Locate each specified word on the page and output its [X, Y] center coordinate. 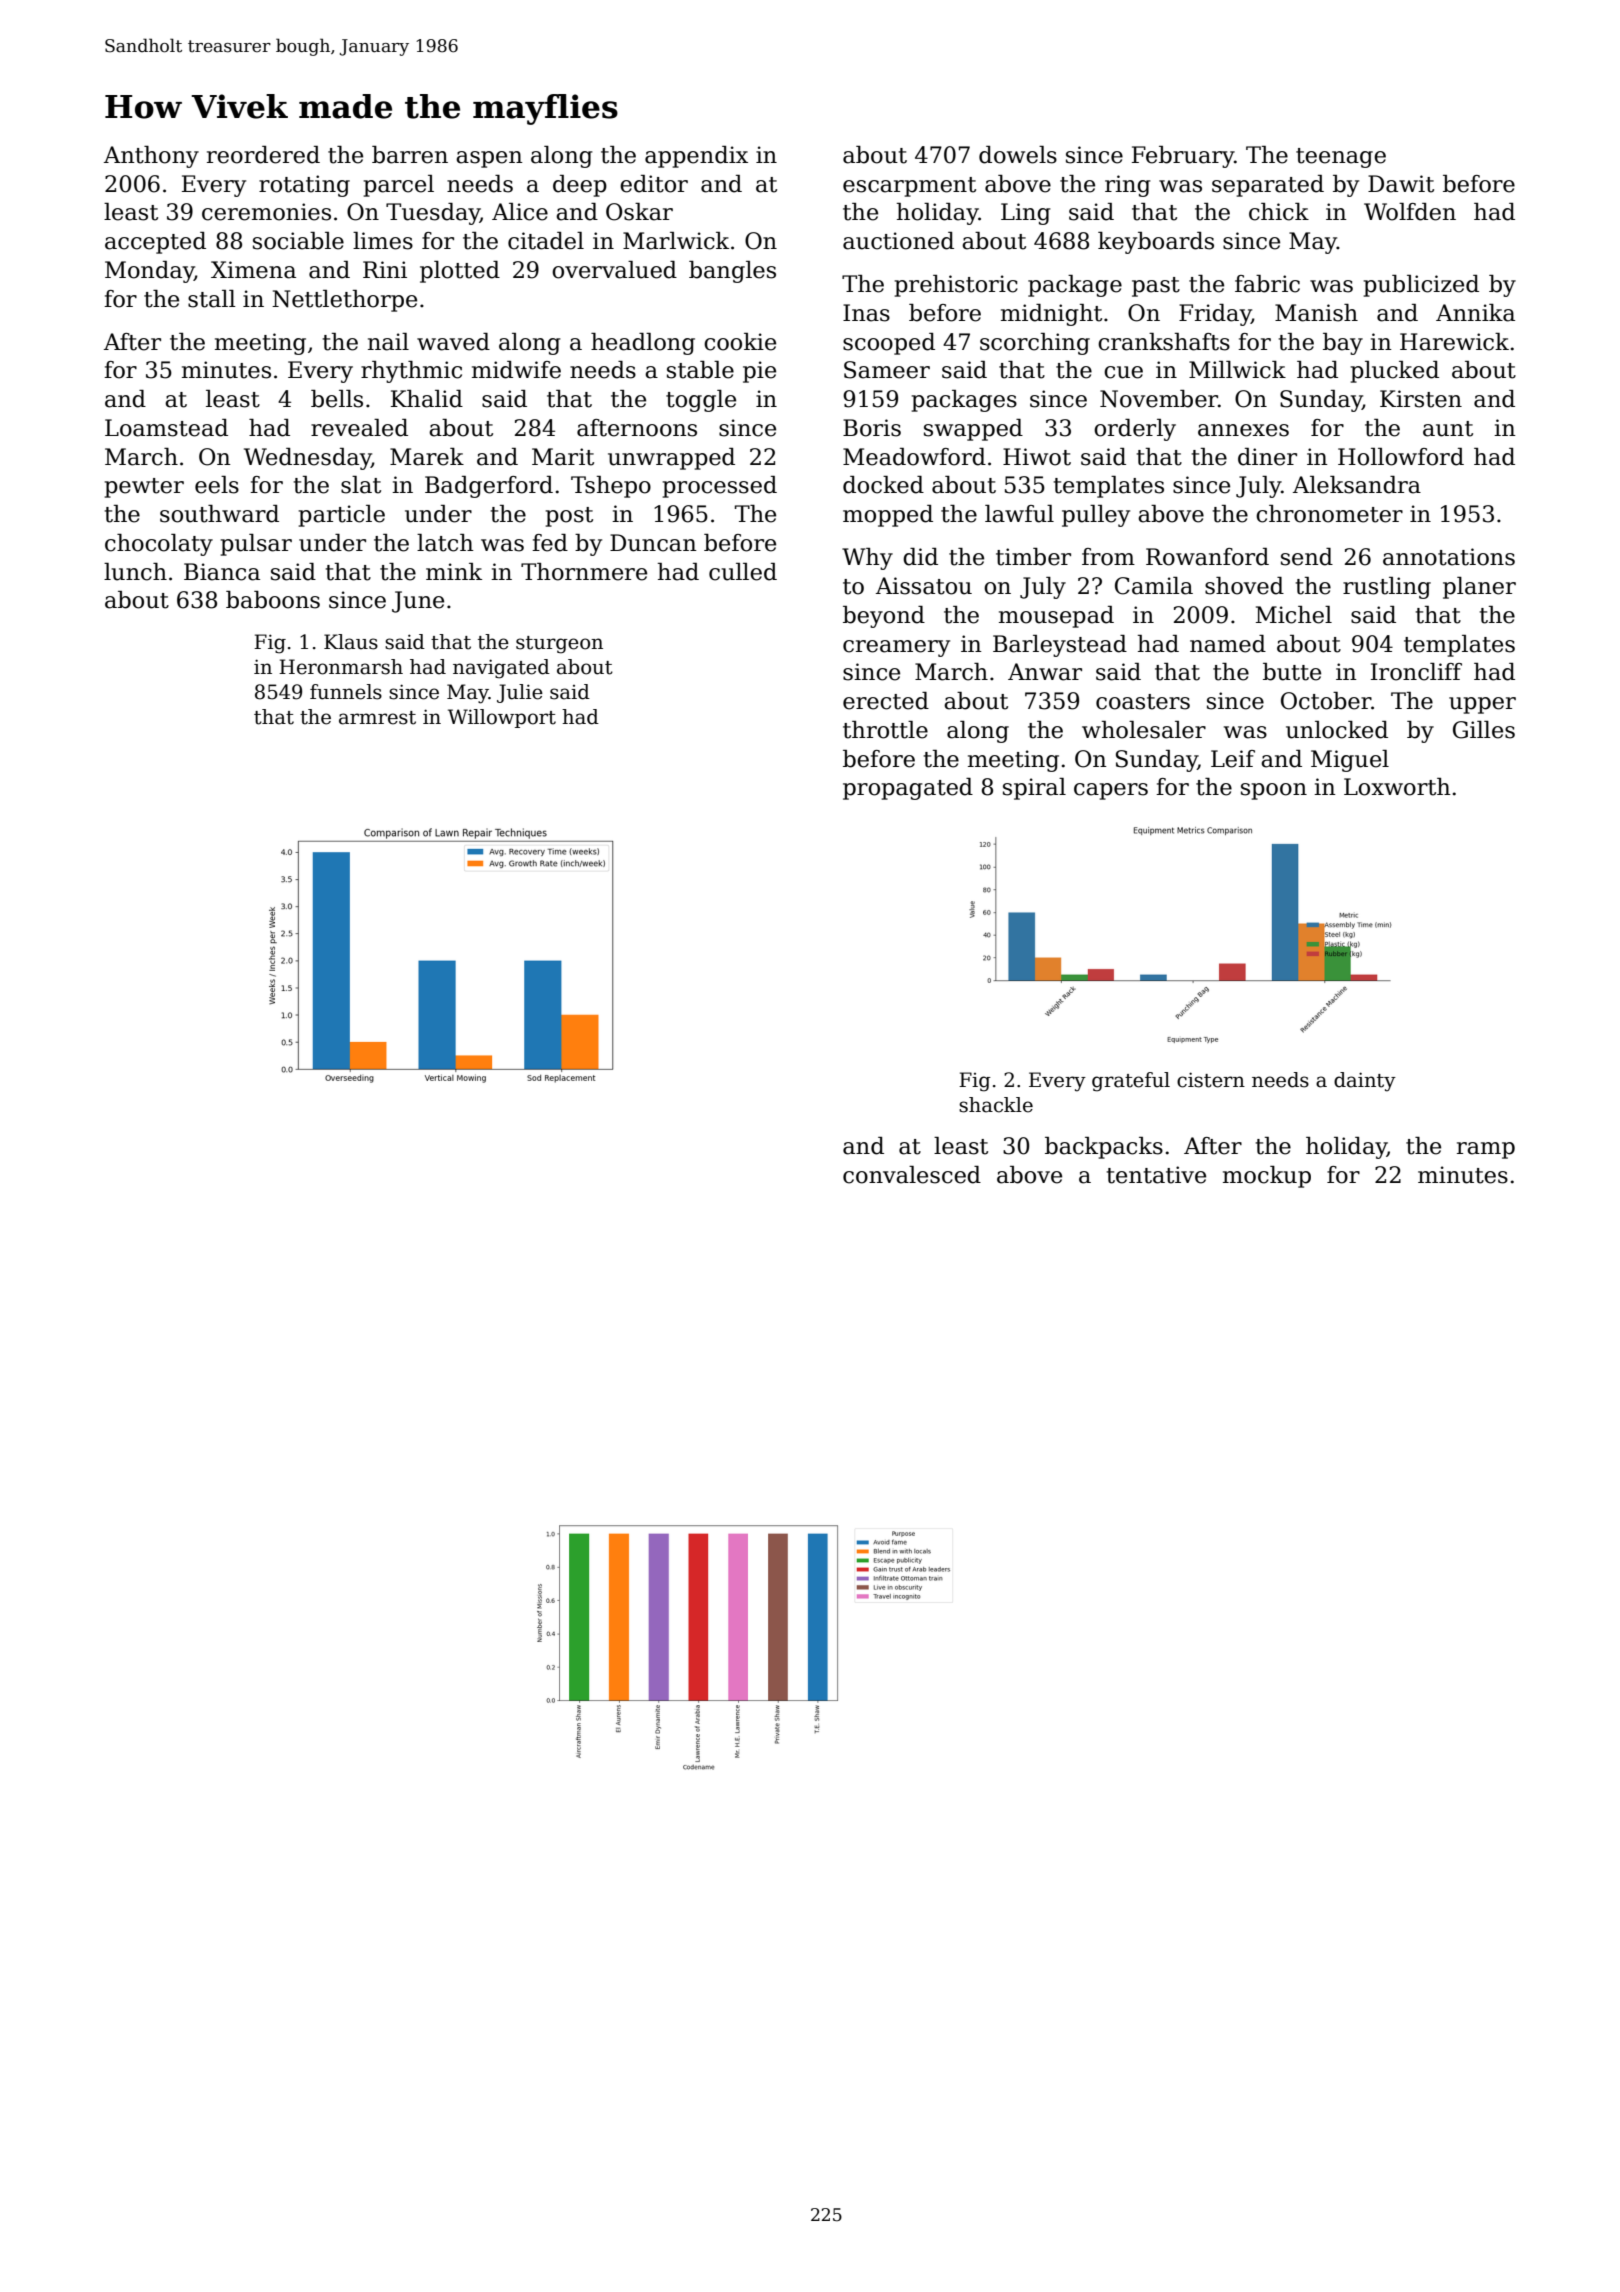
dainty [1365, 1082]
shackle [996, 1105]
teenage [1341, 158]
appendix [696, 157]
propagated [908, 789]
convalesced [912, 1175]
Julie [520, 693]
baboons [273, 600]
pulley [1096, 516]
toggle [701, 401]
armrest [377, 718]
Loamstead [166, 428]
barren [410, 155]
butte [1292, 672]
